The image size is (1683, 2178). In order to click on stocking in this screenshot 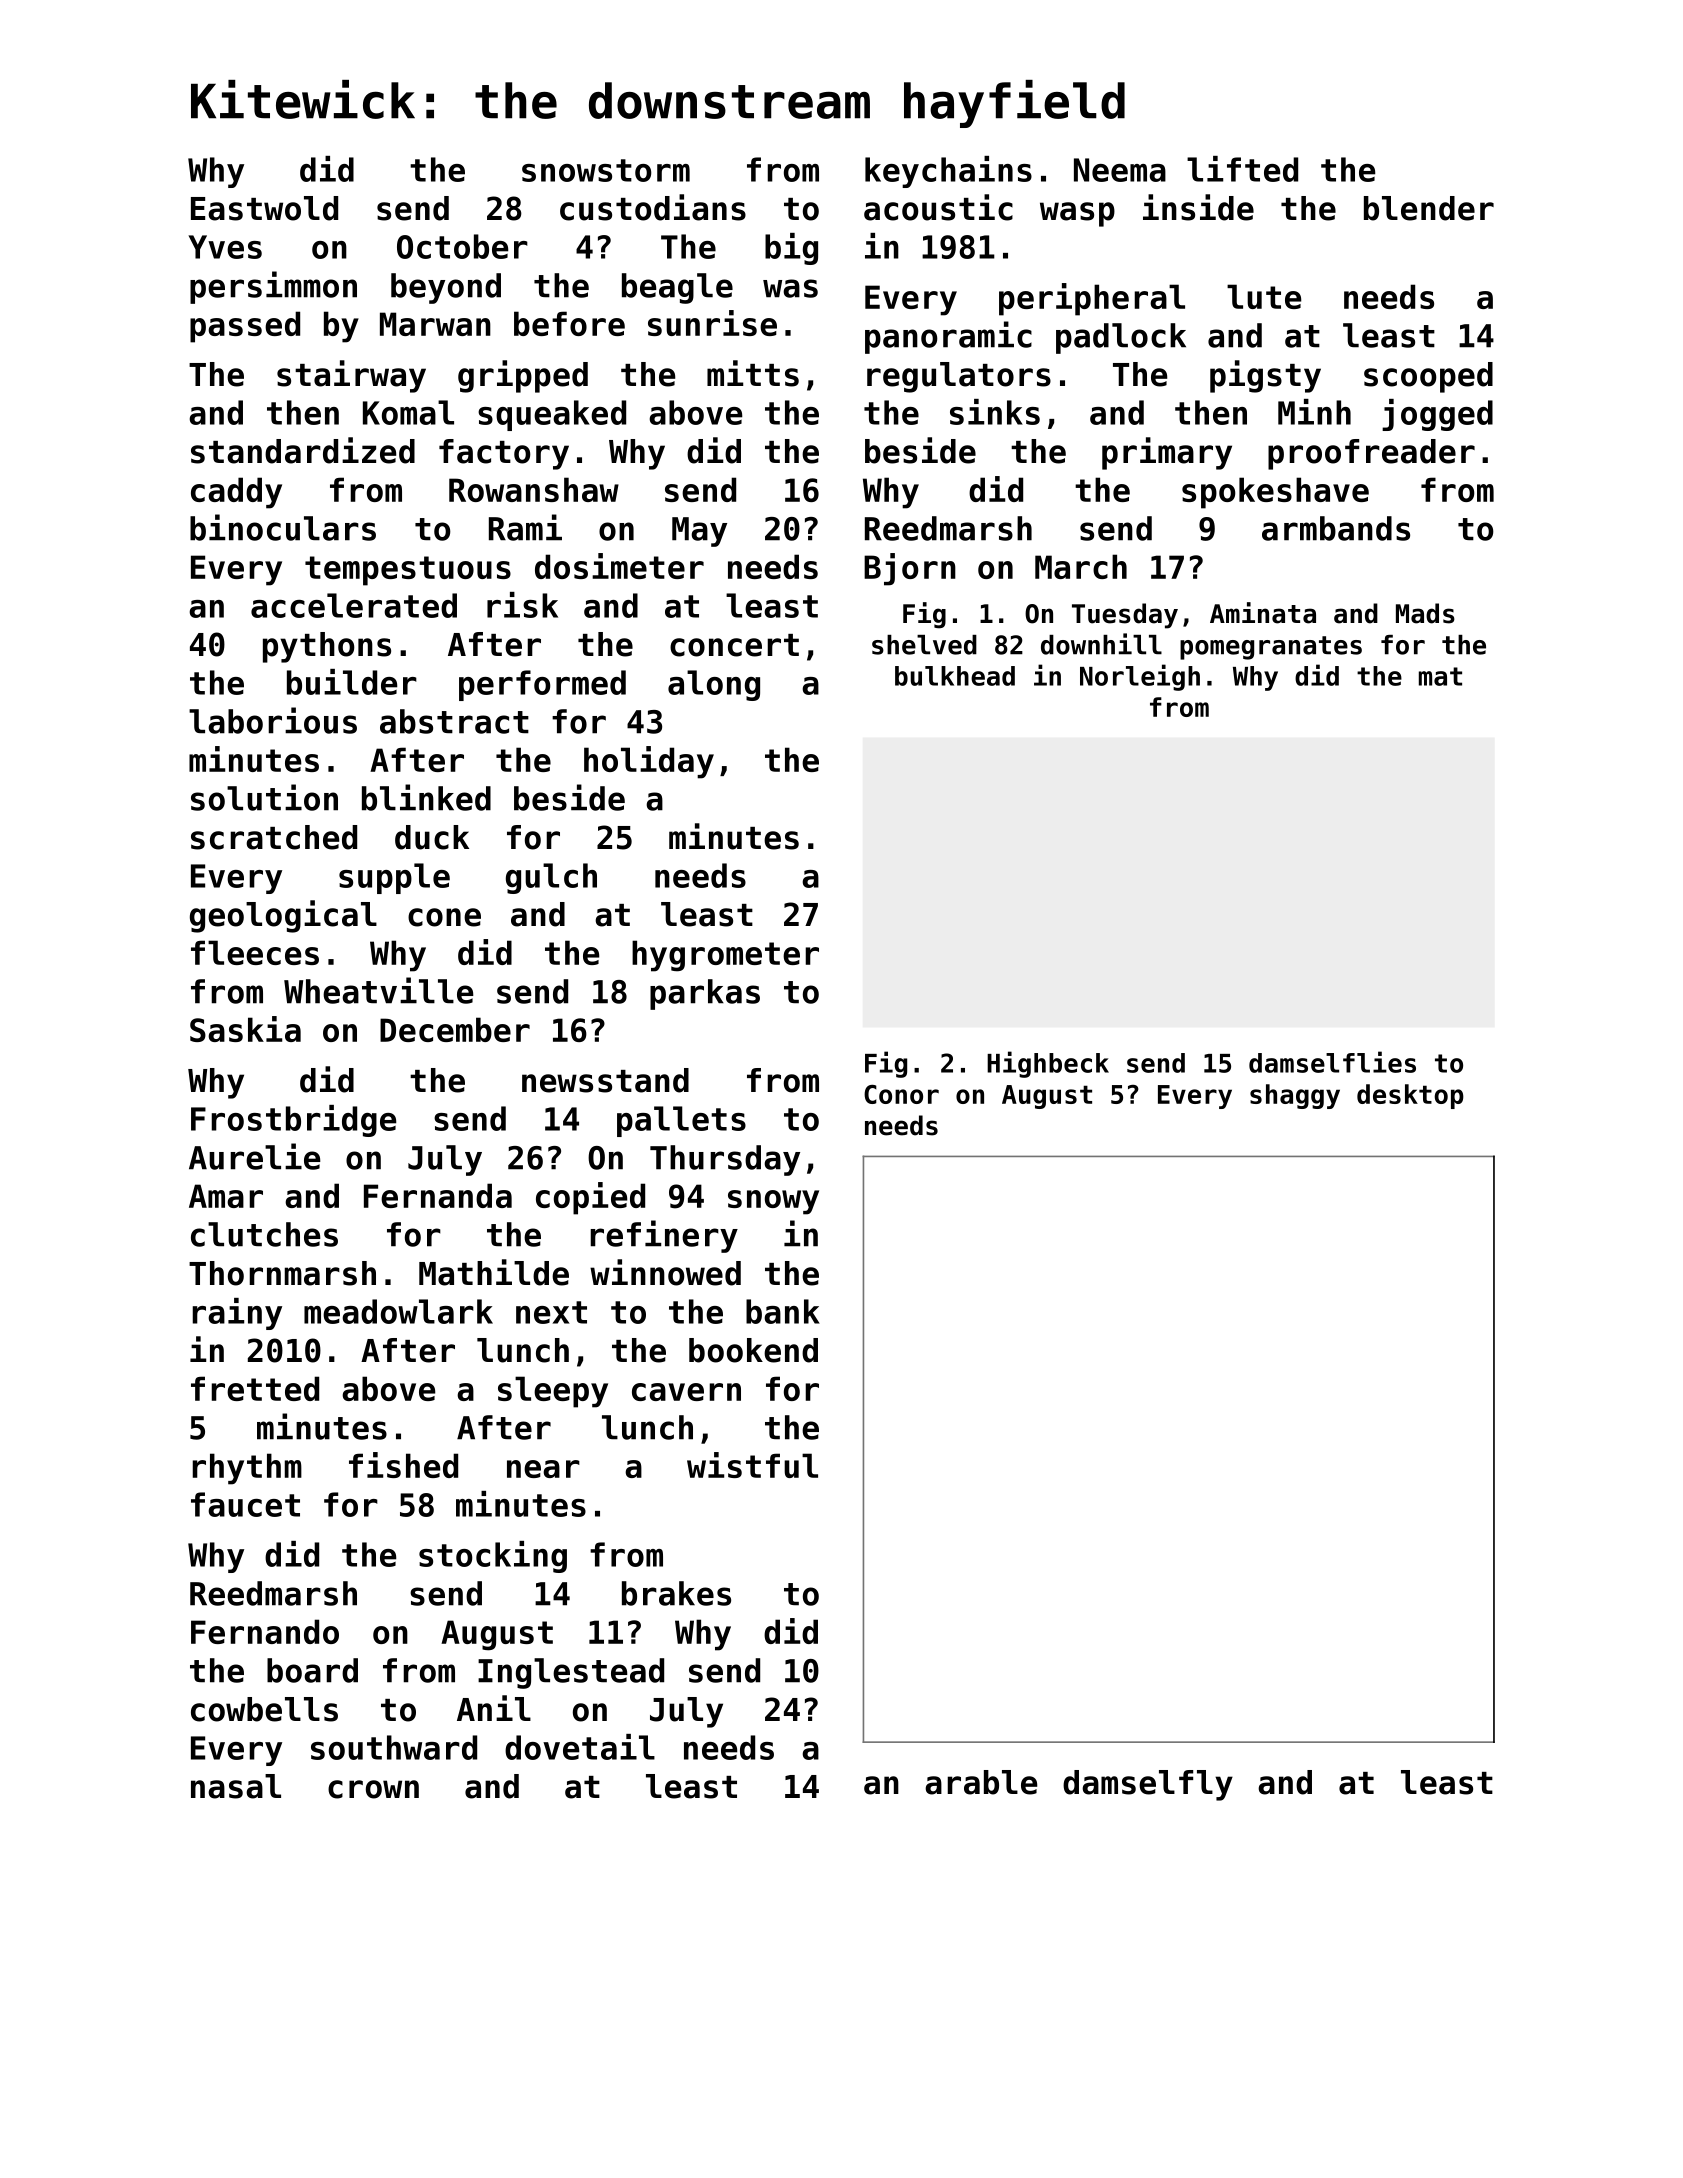, I will do `click(493, 1557)`.
